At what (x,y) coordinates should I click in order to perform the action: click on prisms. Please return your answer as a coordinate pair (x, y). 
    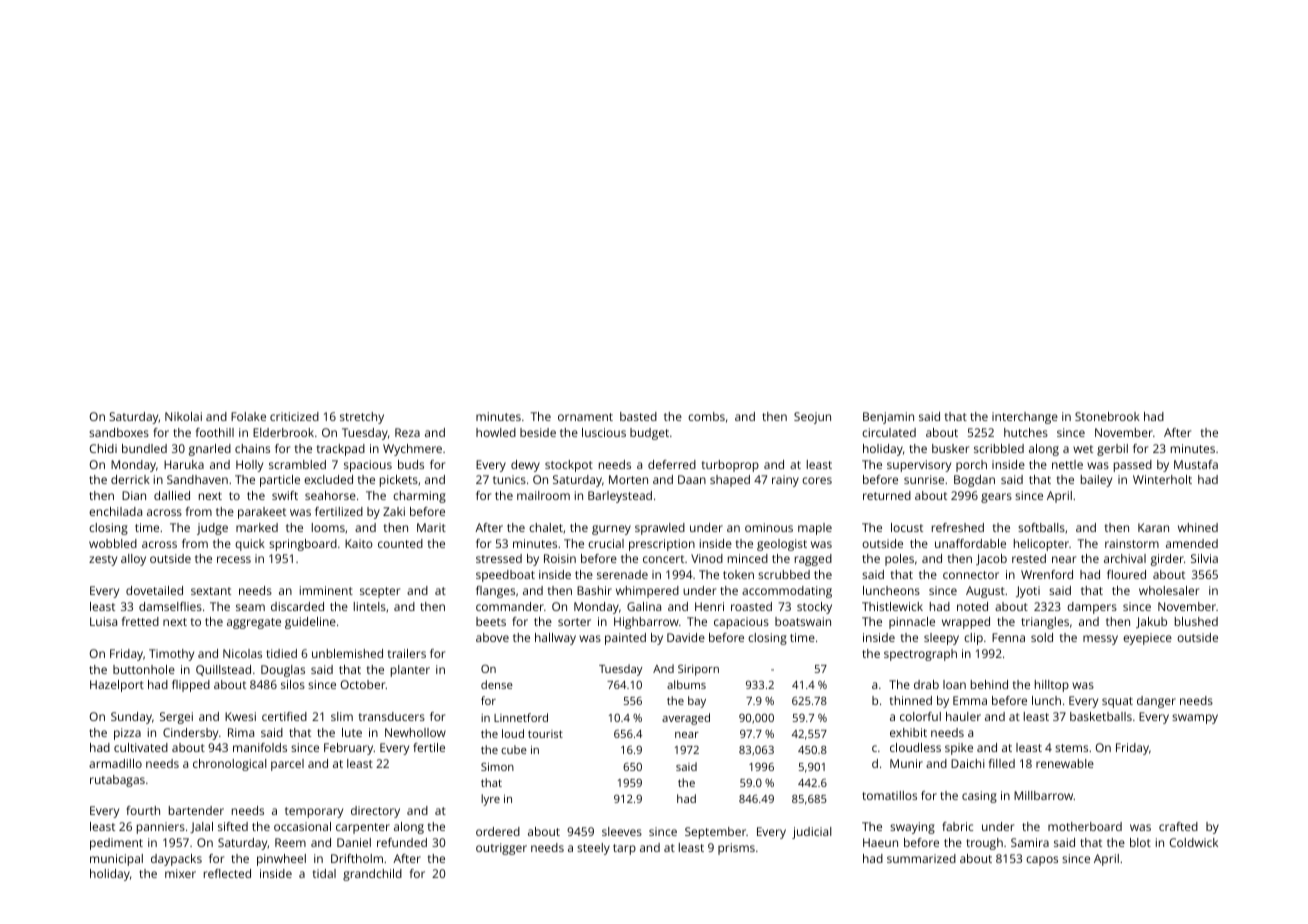
    Looking at the image, I should click on (736, 849).
